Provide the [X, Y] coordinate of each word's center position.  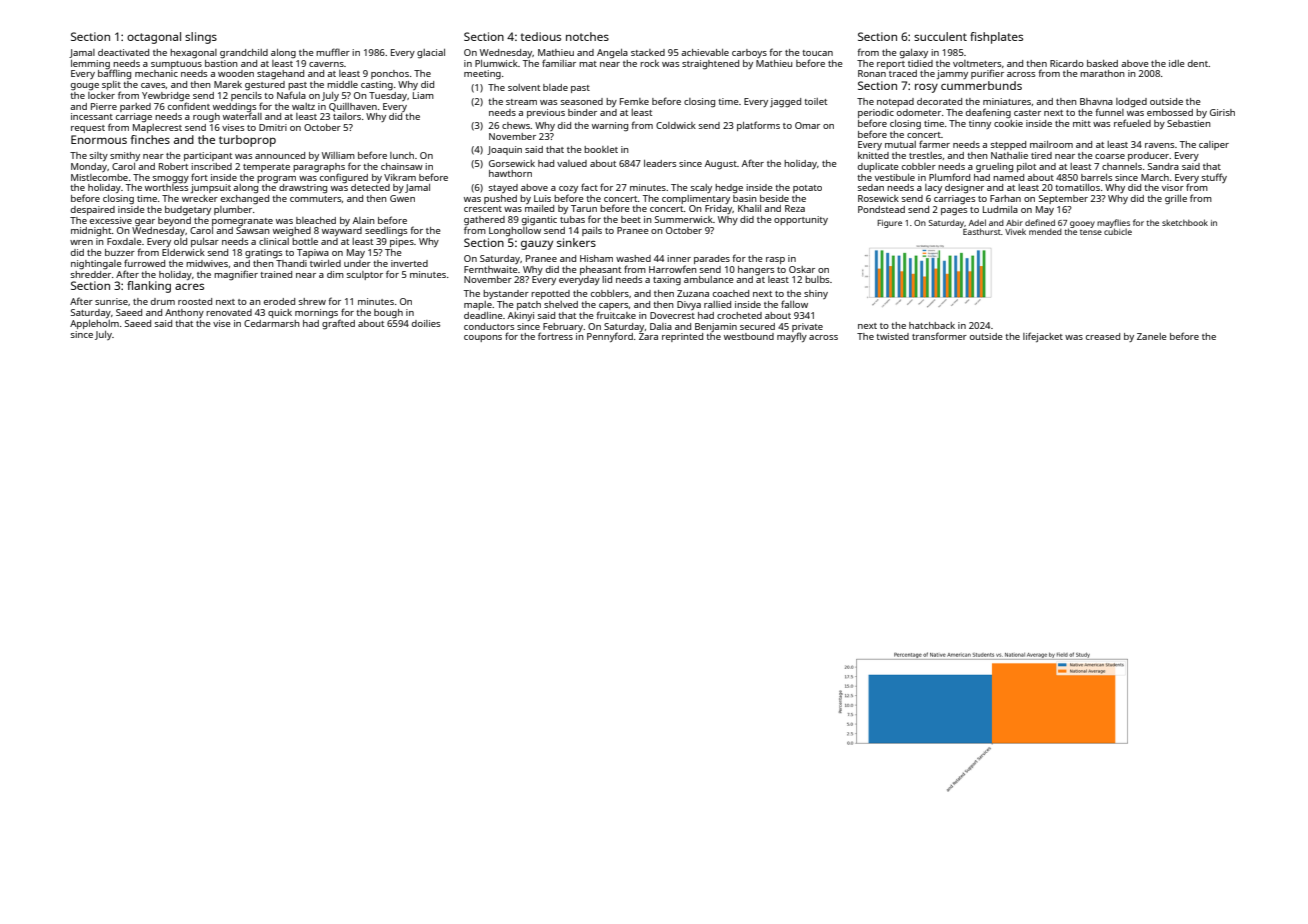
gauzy [537, 245]
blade [555, 87]
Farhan [1005, 198]
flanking [149, 287]
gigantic [539, 221]
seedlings [386, 231]
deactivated [123, 52]
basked [1102, 63]
